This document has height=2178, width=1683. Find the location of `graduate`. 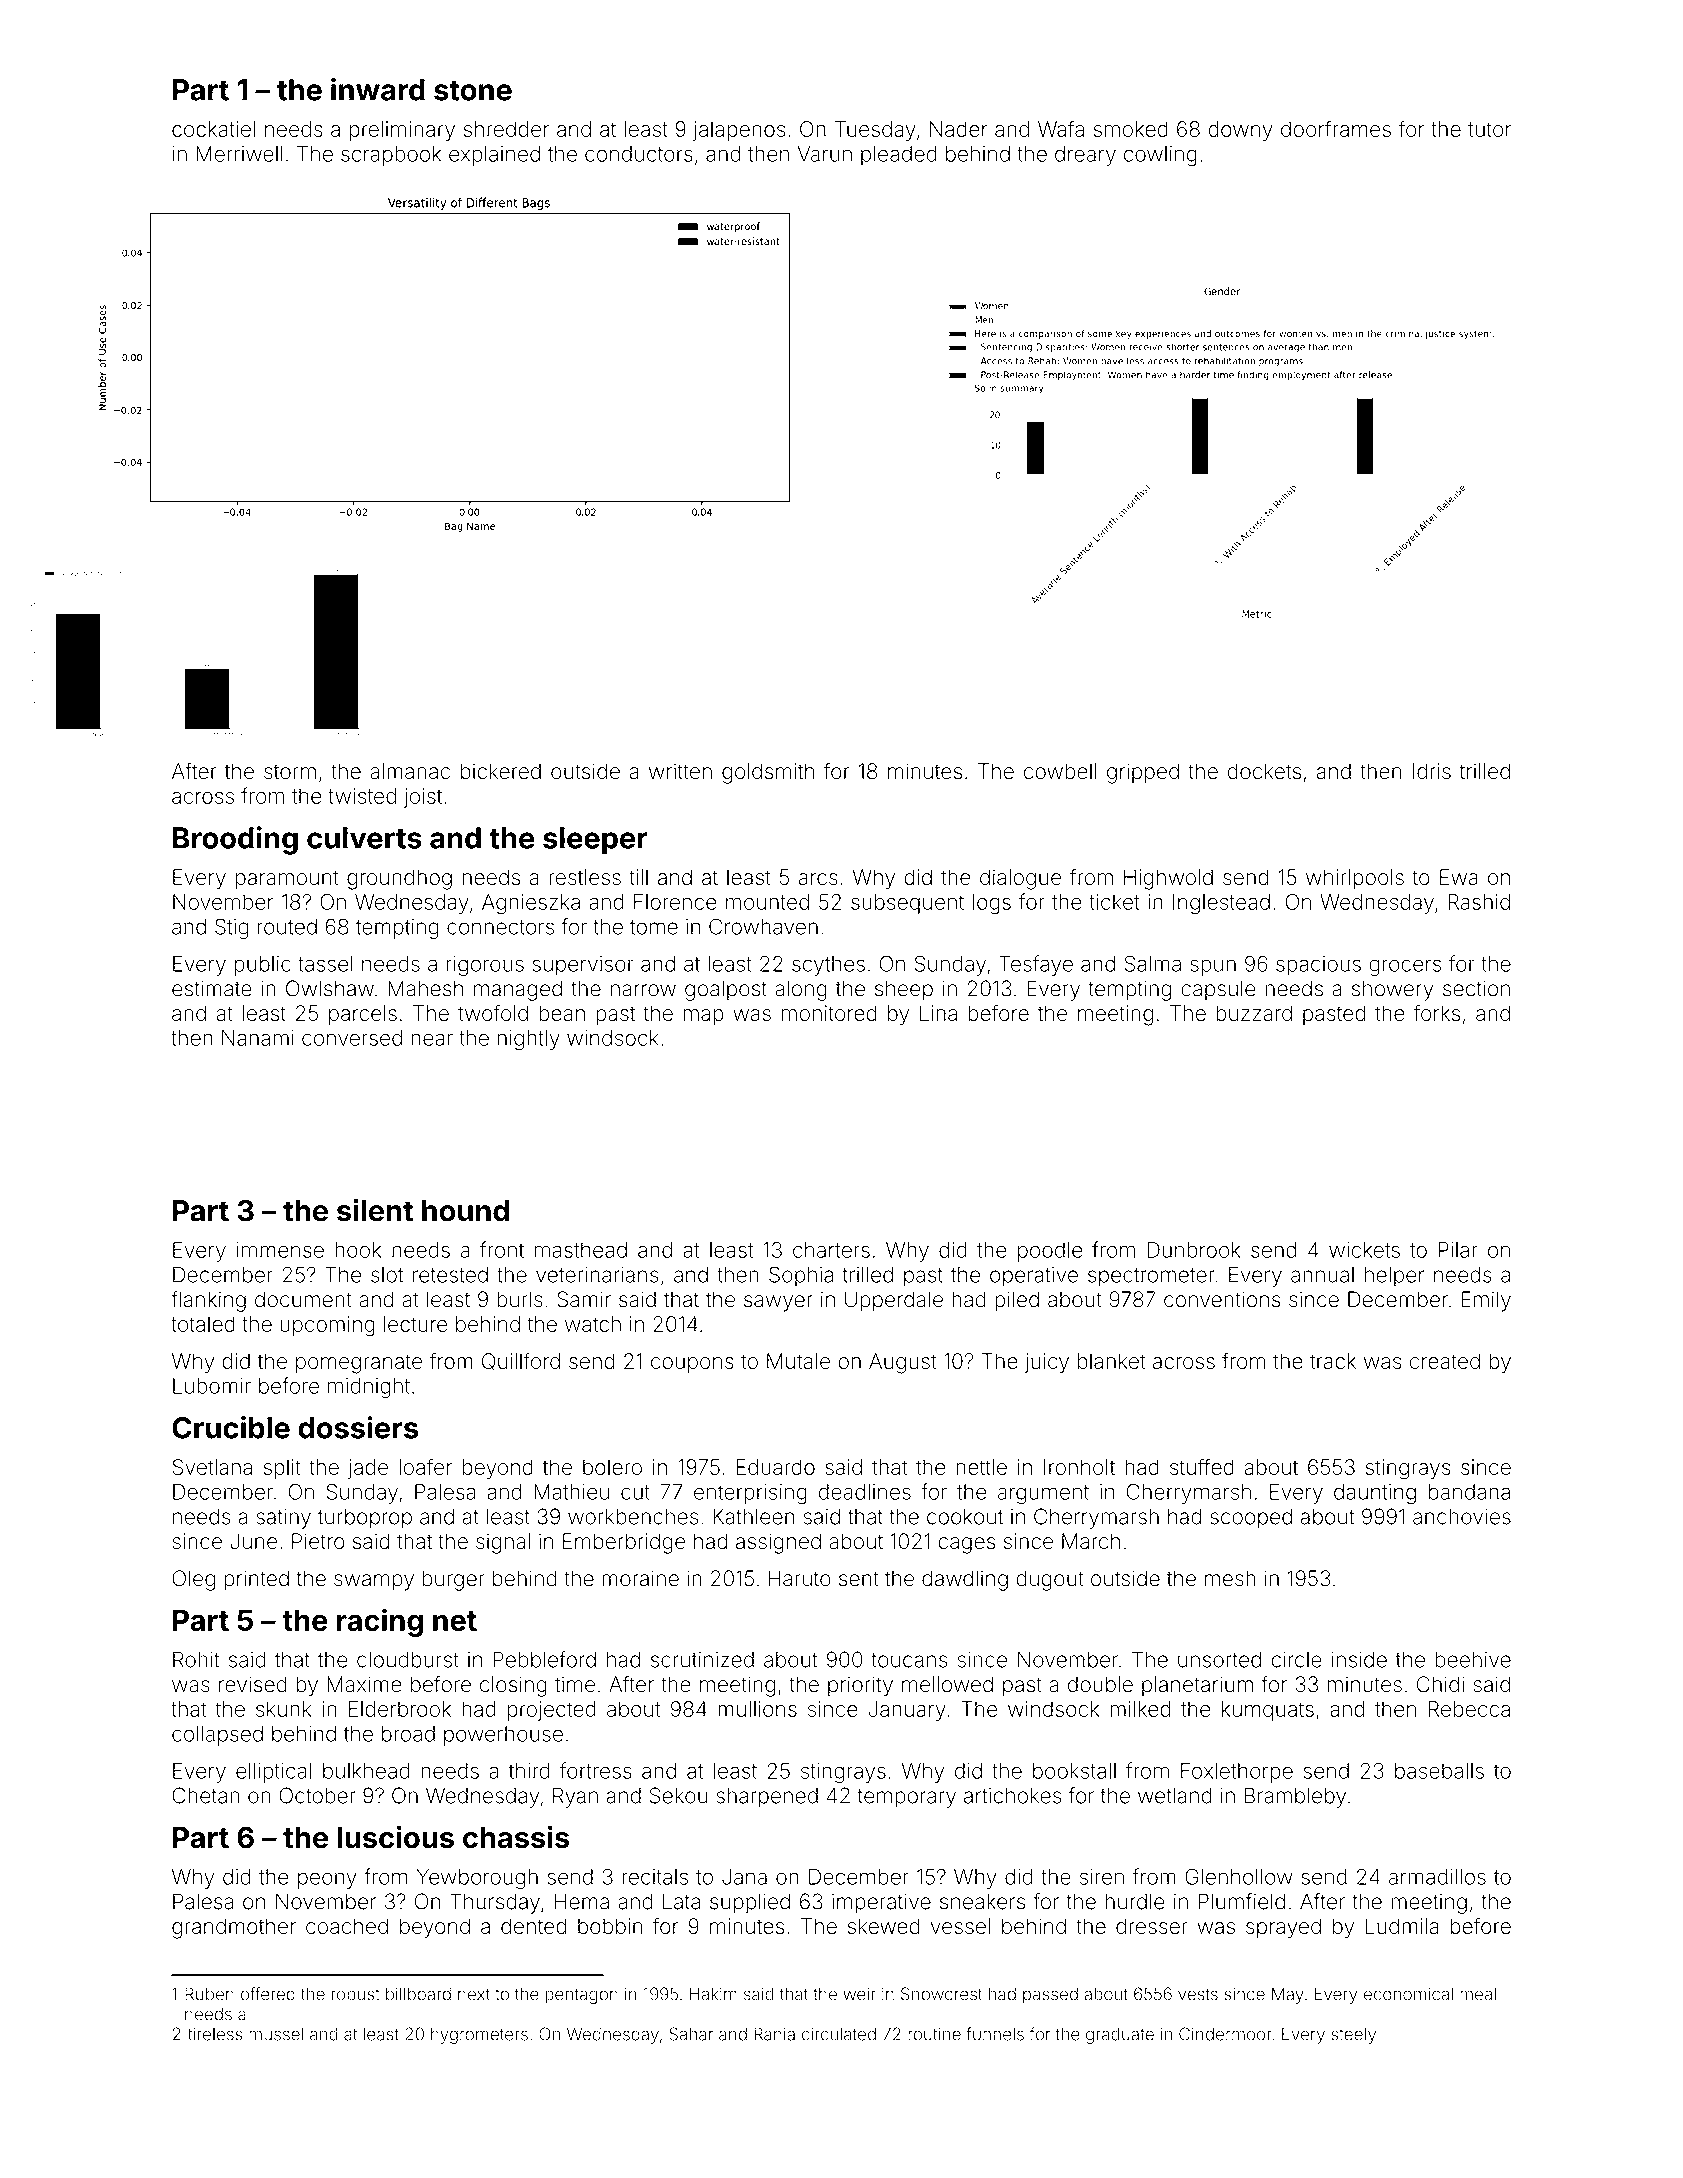

graduate is located at coordinates (1120, 2036).
